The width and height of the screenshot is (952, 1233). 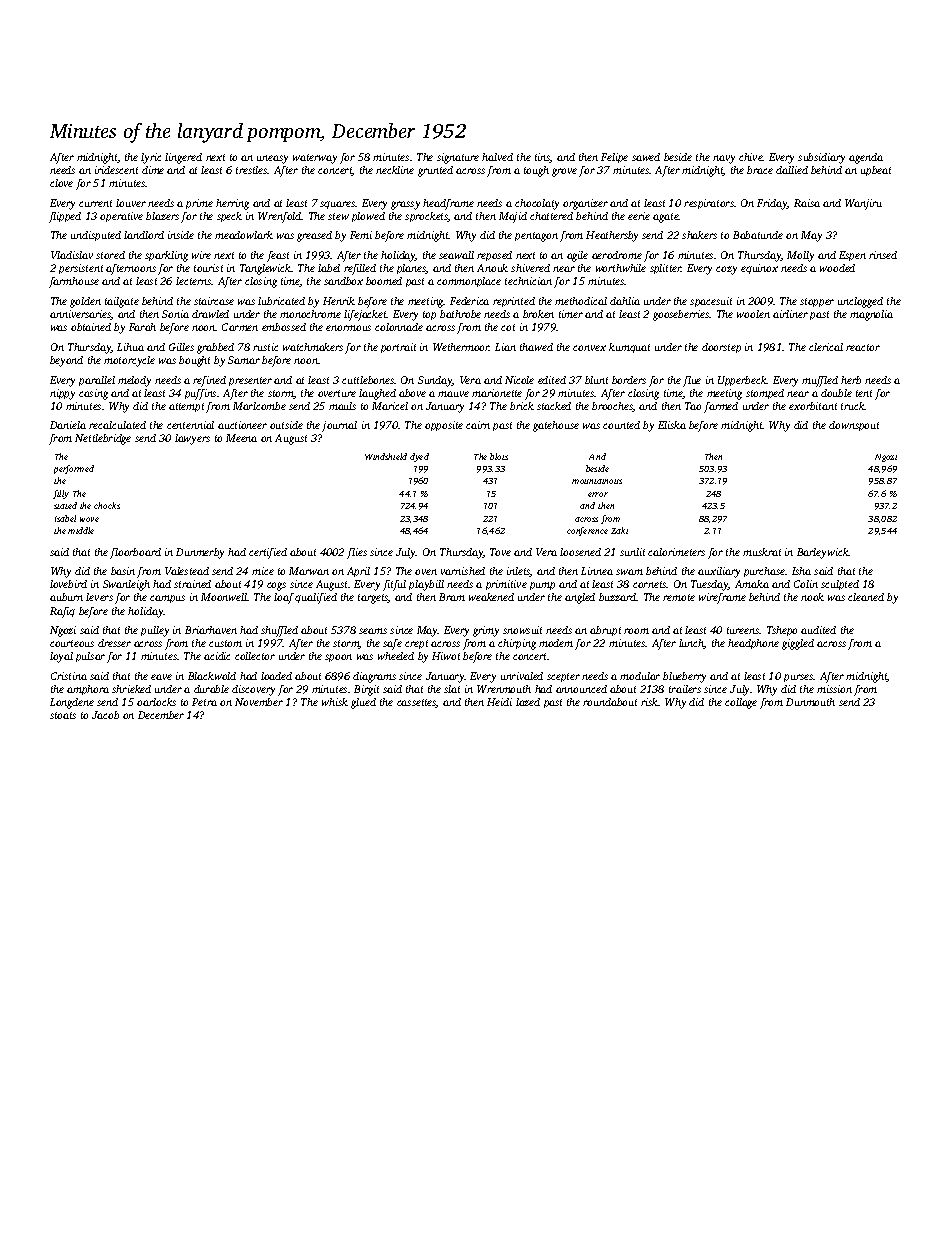 I want to click on pump, so click(x=542, y=586).
